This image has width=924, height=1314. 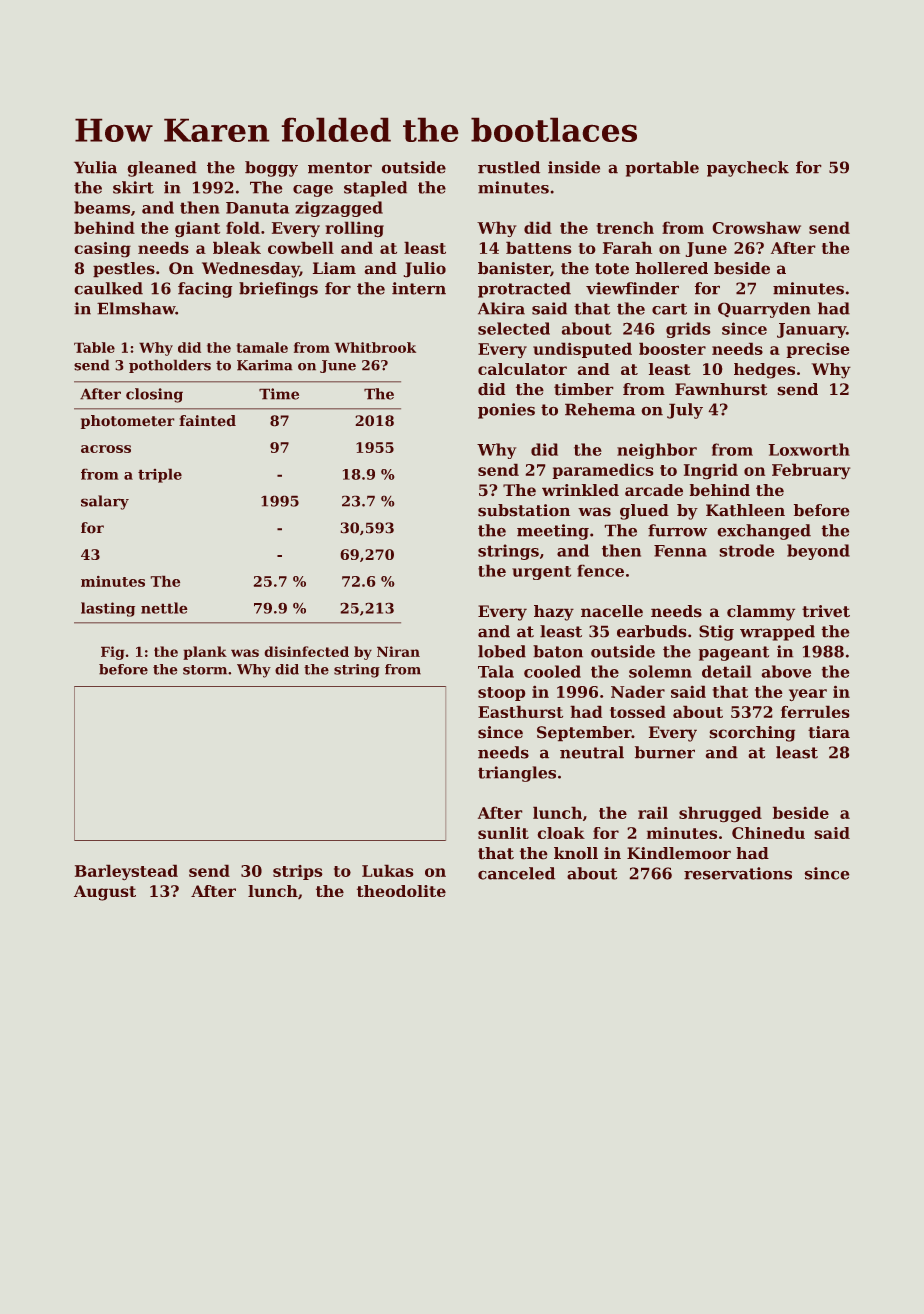 What do you see at coordinates (170, 366) in the image?
I see `potholders` at bounding box center [170, 366].
